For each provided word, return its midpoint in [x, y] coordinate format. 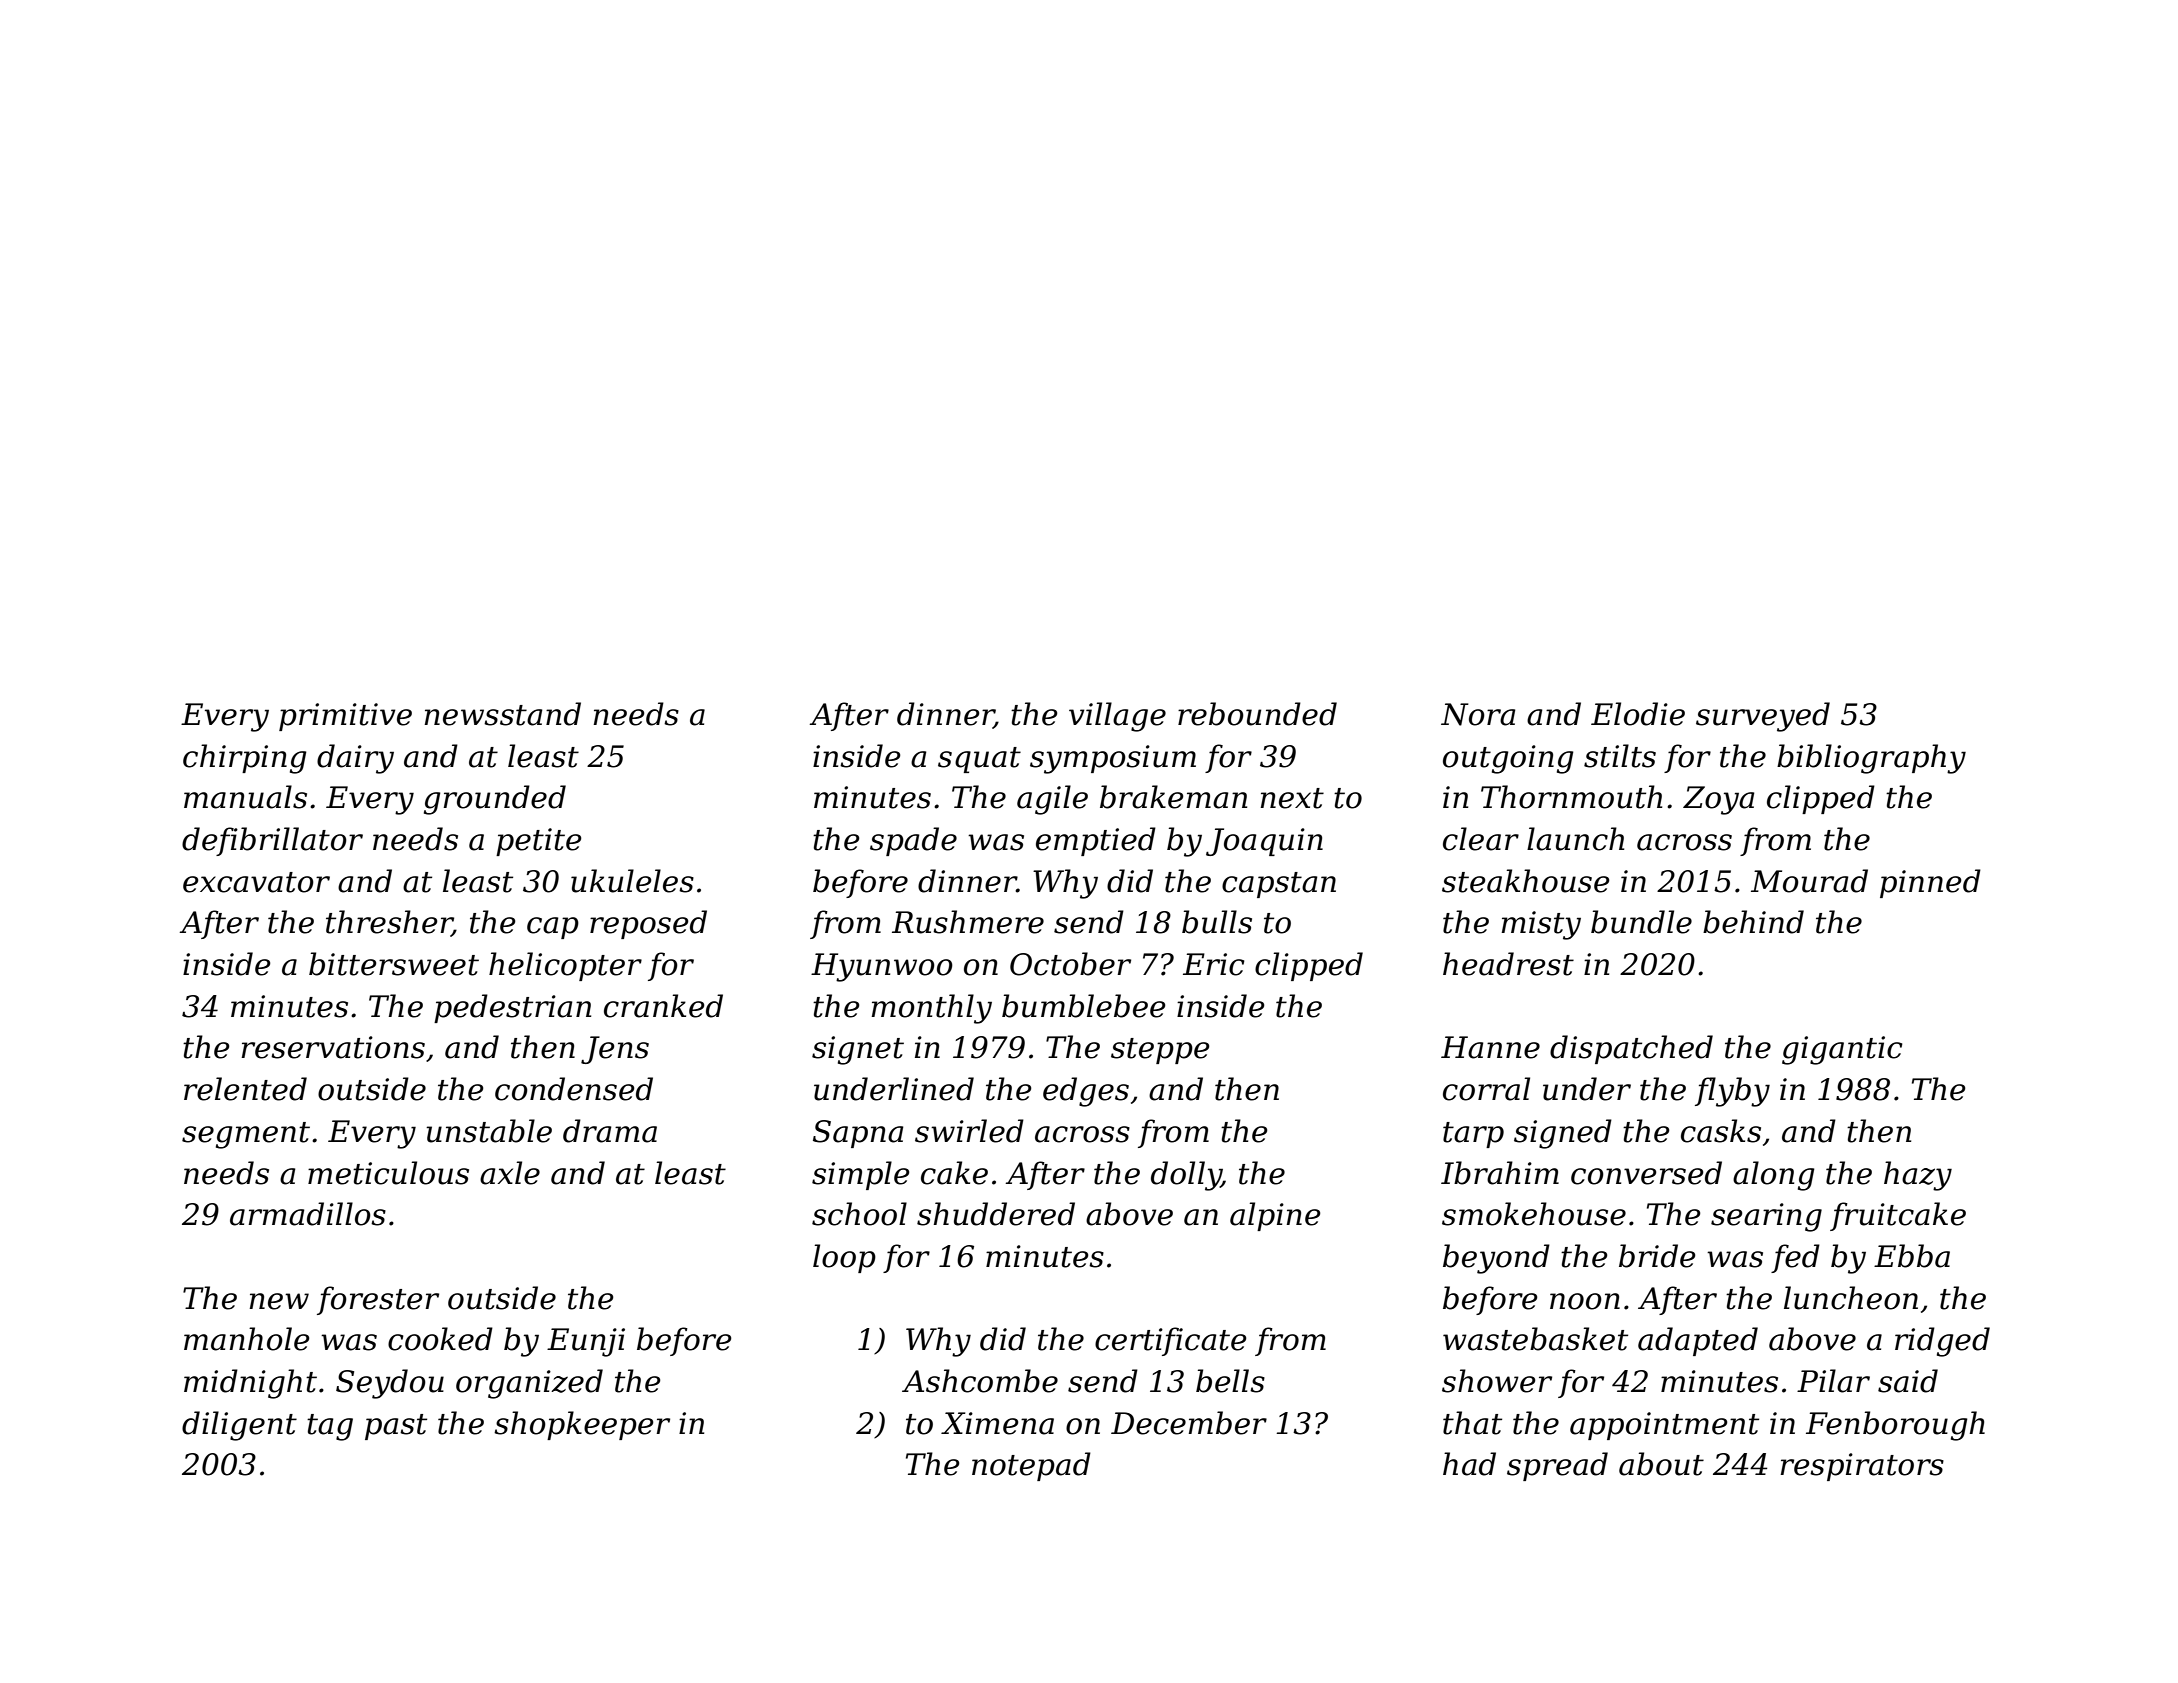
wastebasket [1535, 1339]
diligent [239, 1426]
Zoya [1718, 800]
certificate [1171, 1341]
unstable [489, 1131]
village [1117, 717]
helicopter [565, 966]
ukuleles [632, 881]
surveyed [1763, 717]
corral [1486, 1089]
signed [1563, 1134]
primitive [345, 717]
